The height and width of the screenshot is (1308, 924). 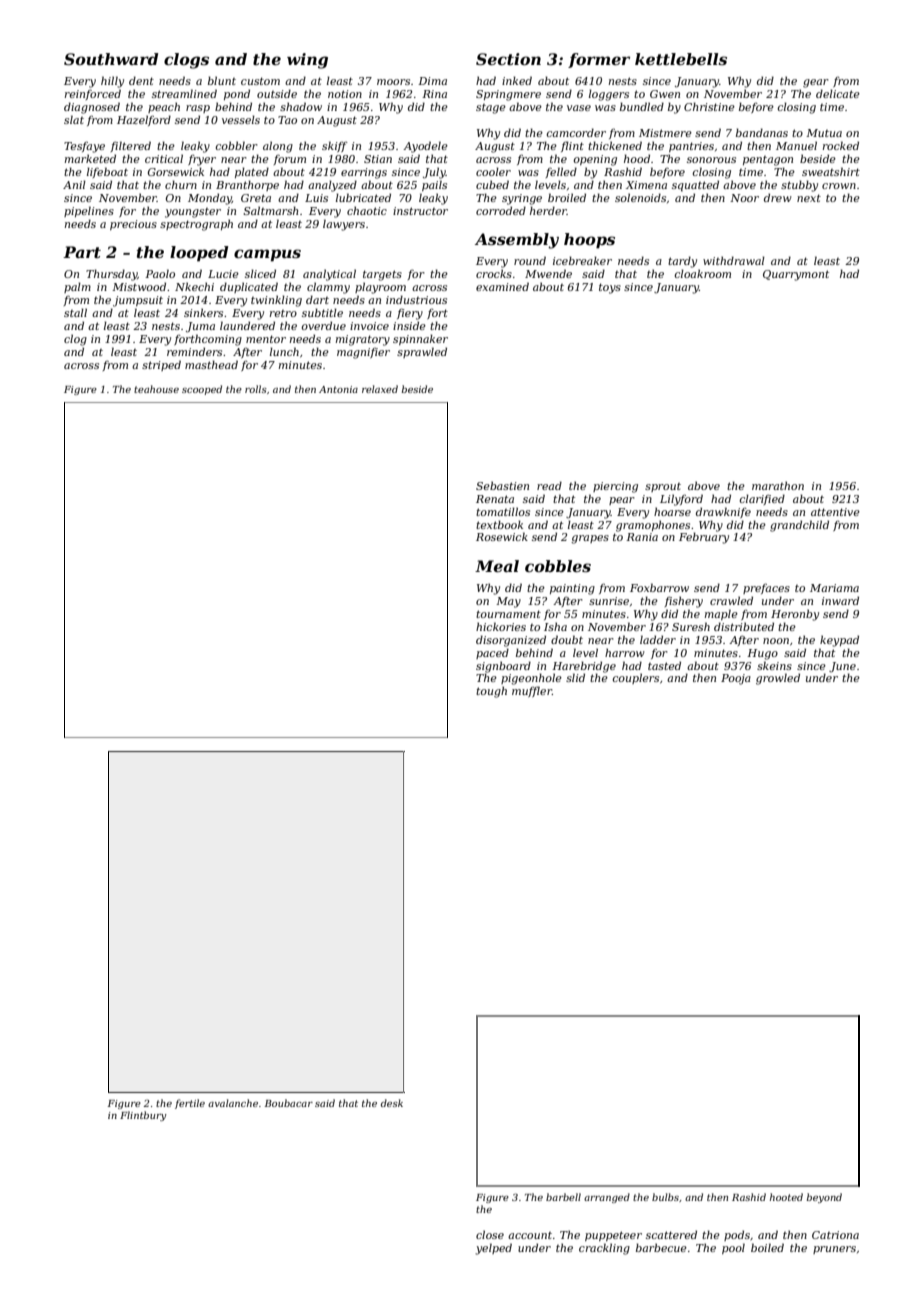 What do you see at coordinates (842, 667) in the screenshot?
I see `June` at bounding box center [842, 667].
